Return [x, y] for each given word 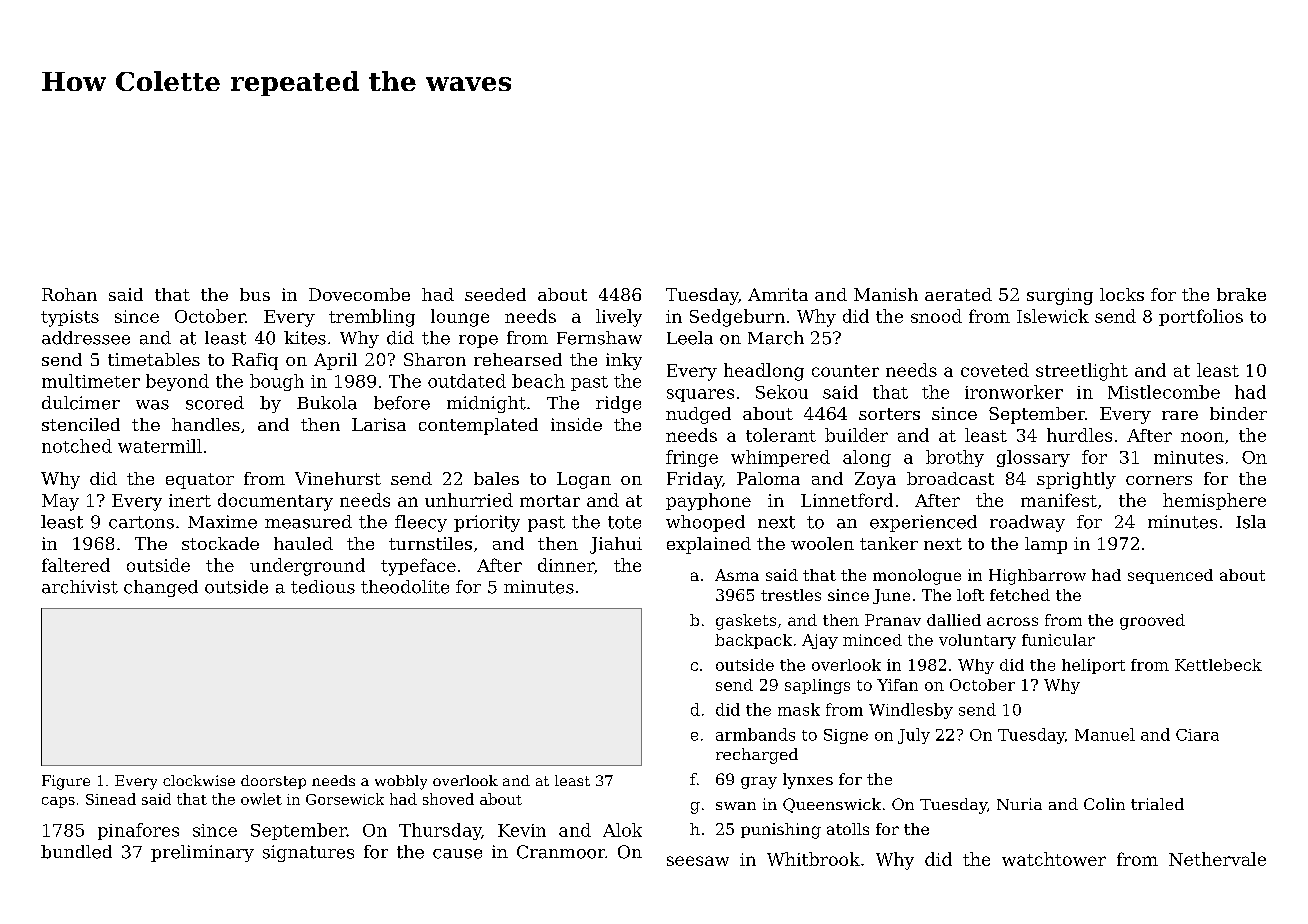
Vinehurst [338, 478]
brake [1241, 294]
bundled [76, 852]
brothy [955, 458]
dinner [566, 565]
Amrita [778, 294]
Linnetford [847, 500]
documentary [275, 502]
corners [1159, 480]
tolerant [781, 435]
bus [255, 294]
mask [799, 709]
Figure [66, 782]
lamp [1046, 545]
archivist [80, 587]
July [914, 736]
